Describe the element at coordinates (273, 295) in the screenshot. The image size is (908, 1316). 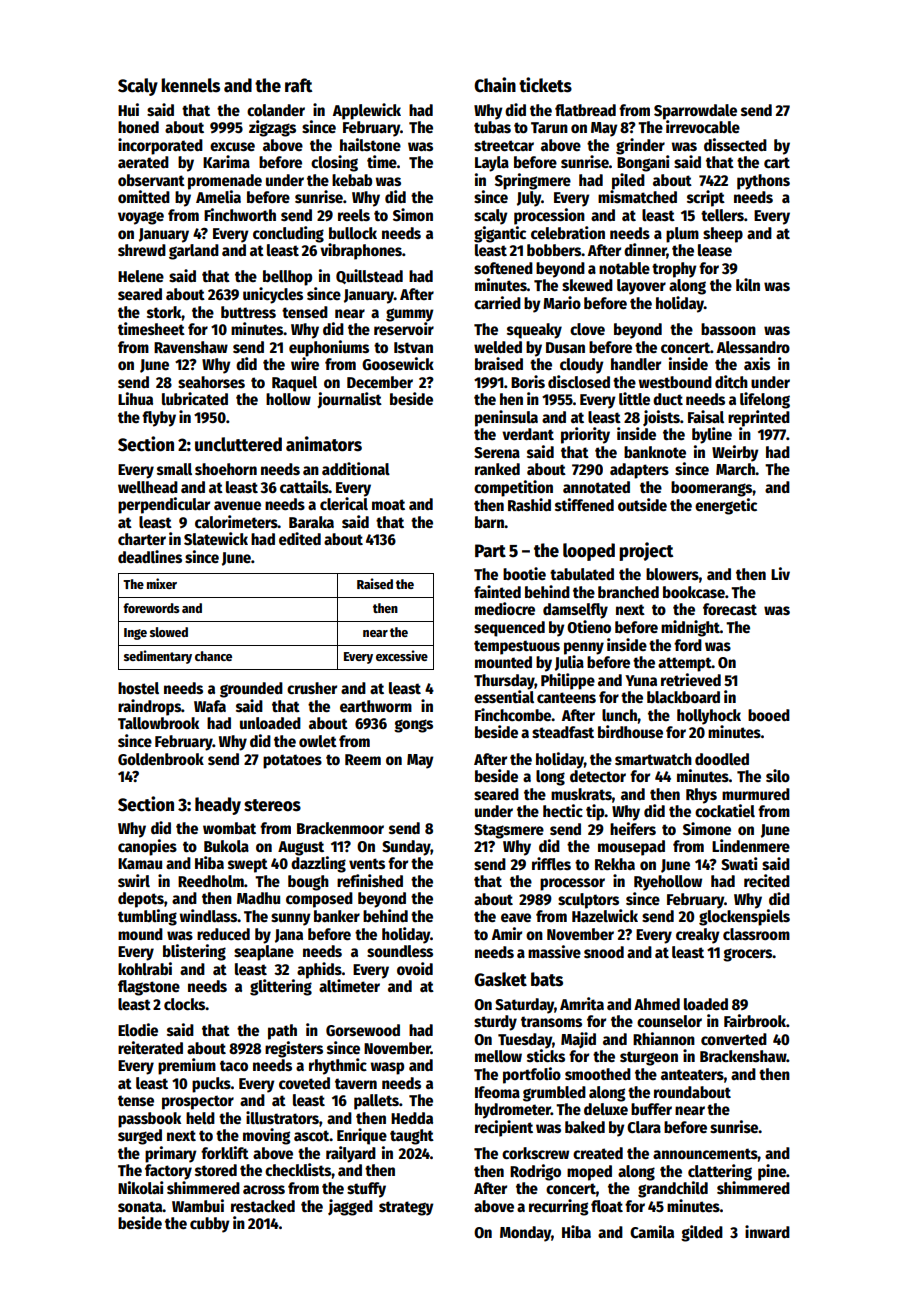
I see `unicycles` at that location.
